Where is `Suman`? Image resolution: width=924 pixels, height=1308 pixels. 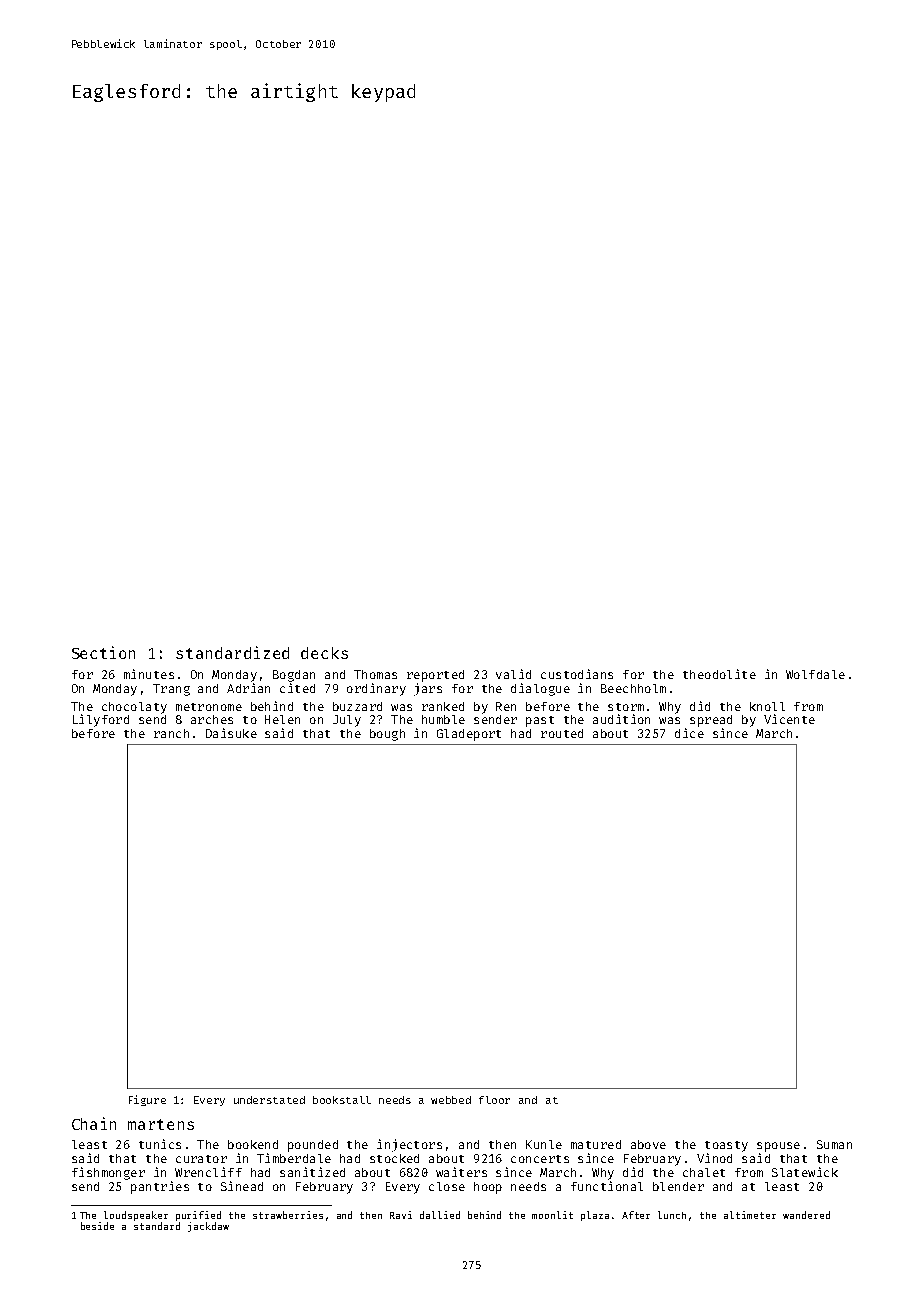
Suman is located at coordinates (834, 1144).
